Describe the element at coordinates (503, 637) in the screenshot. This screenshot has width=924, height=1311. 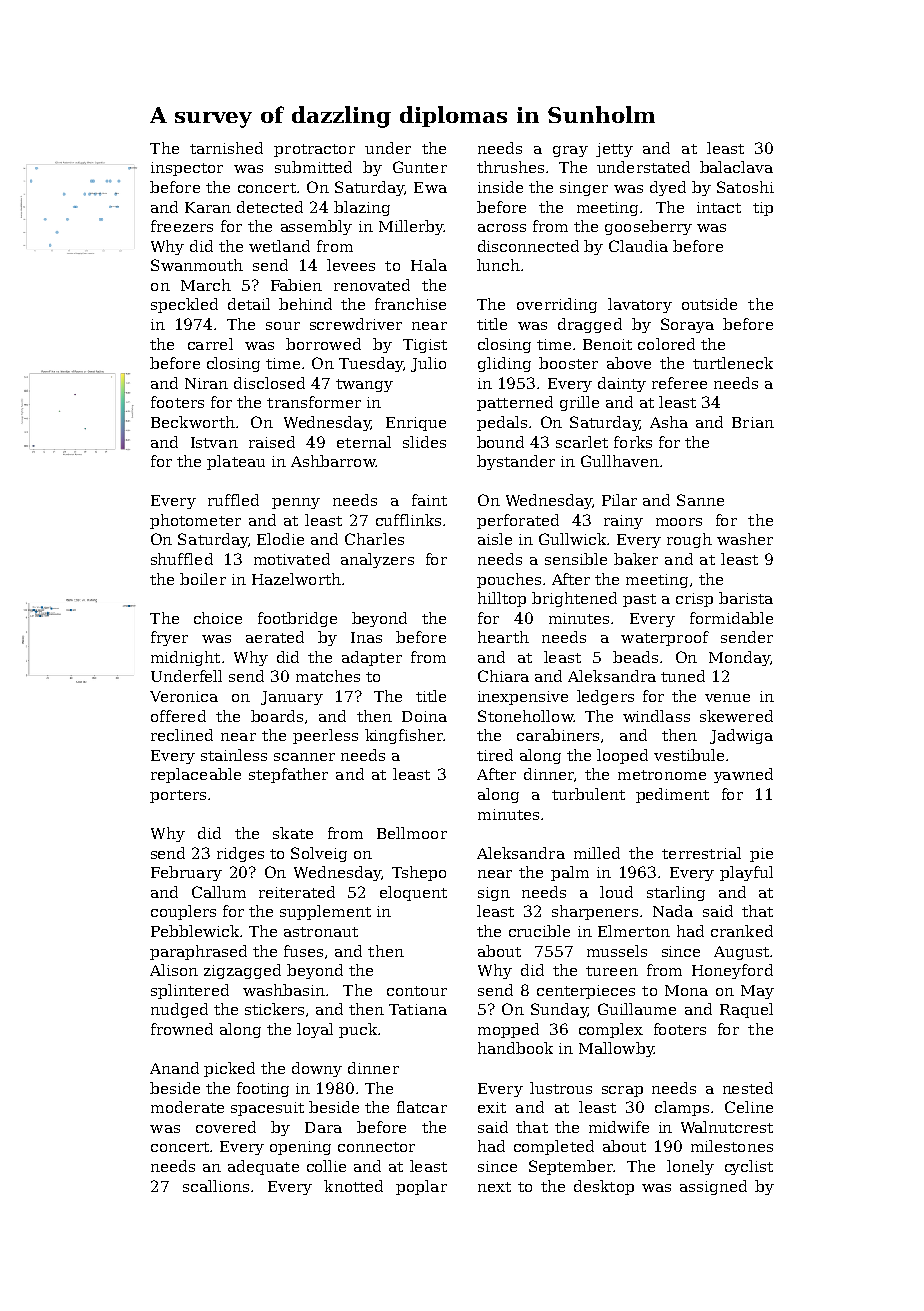
I see `hearth` at that location.
